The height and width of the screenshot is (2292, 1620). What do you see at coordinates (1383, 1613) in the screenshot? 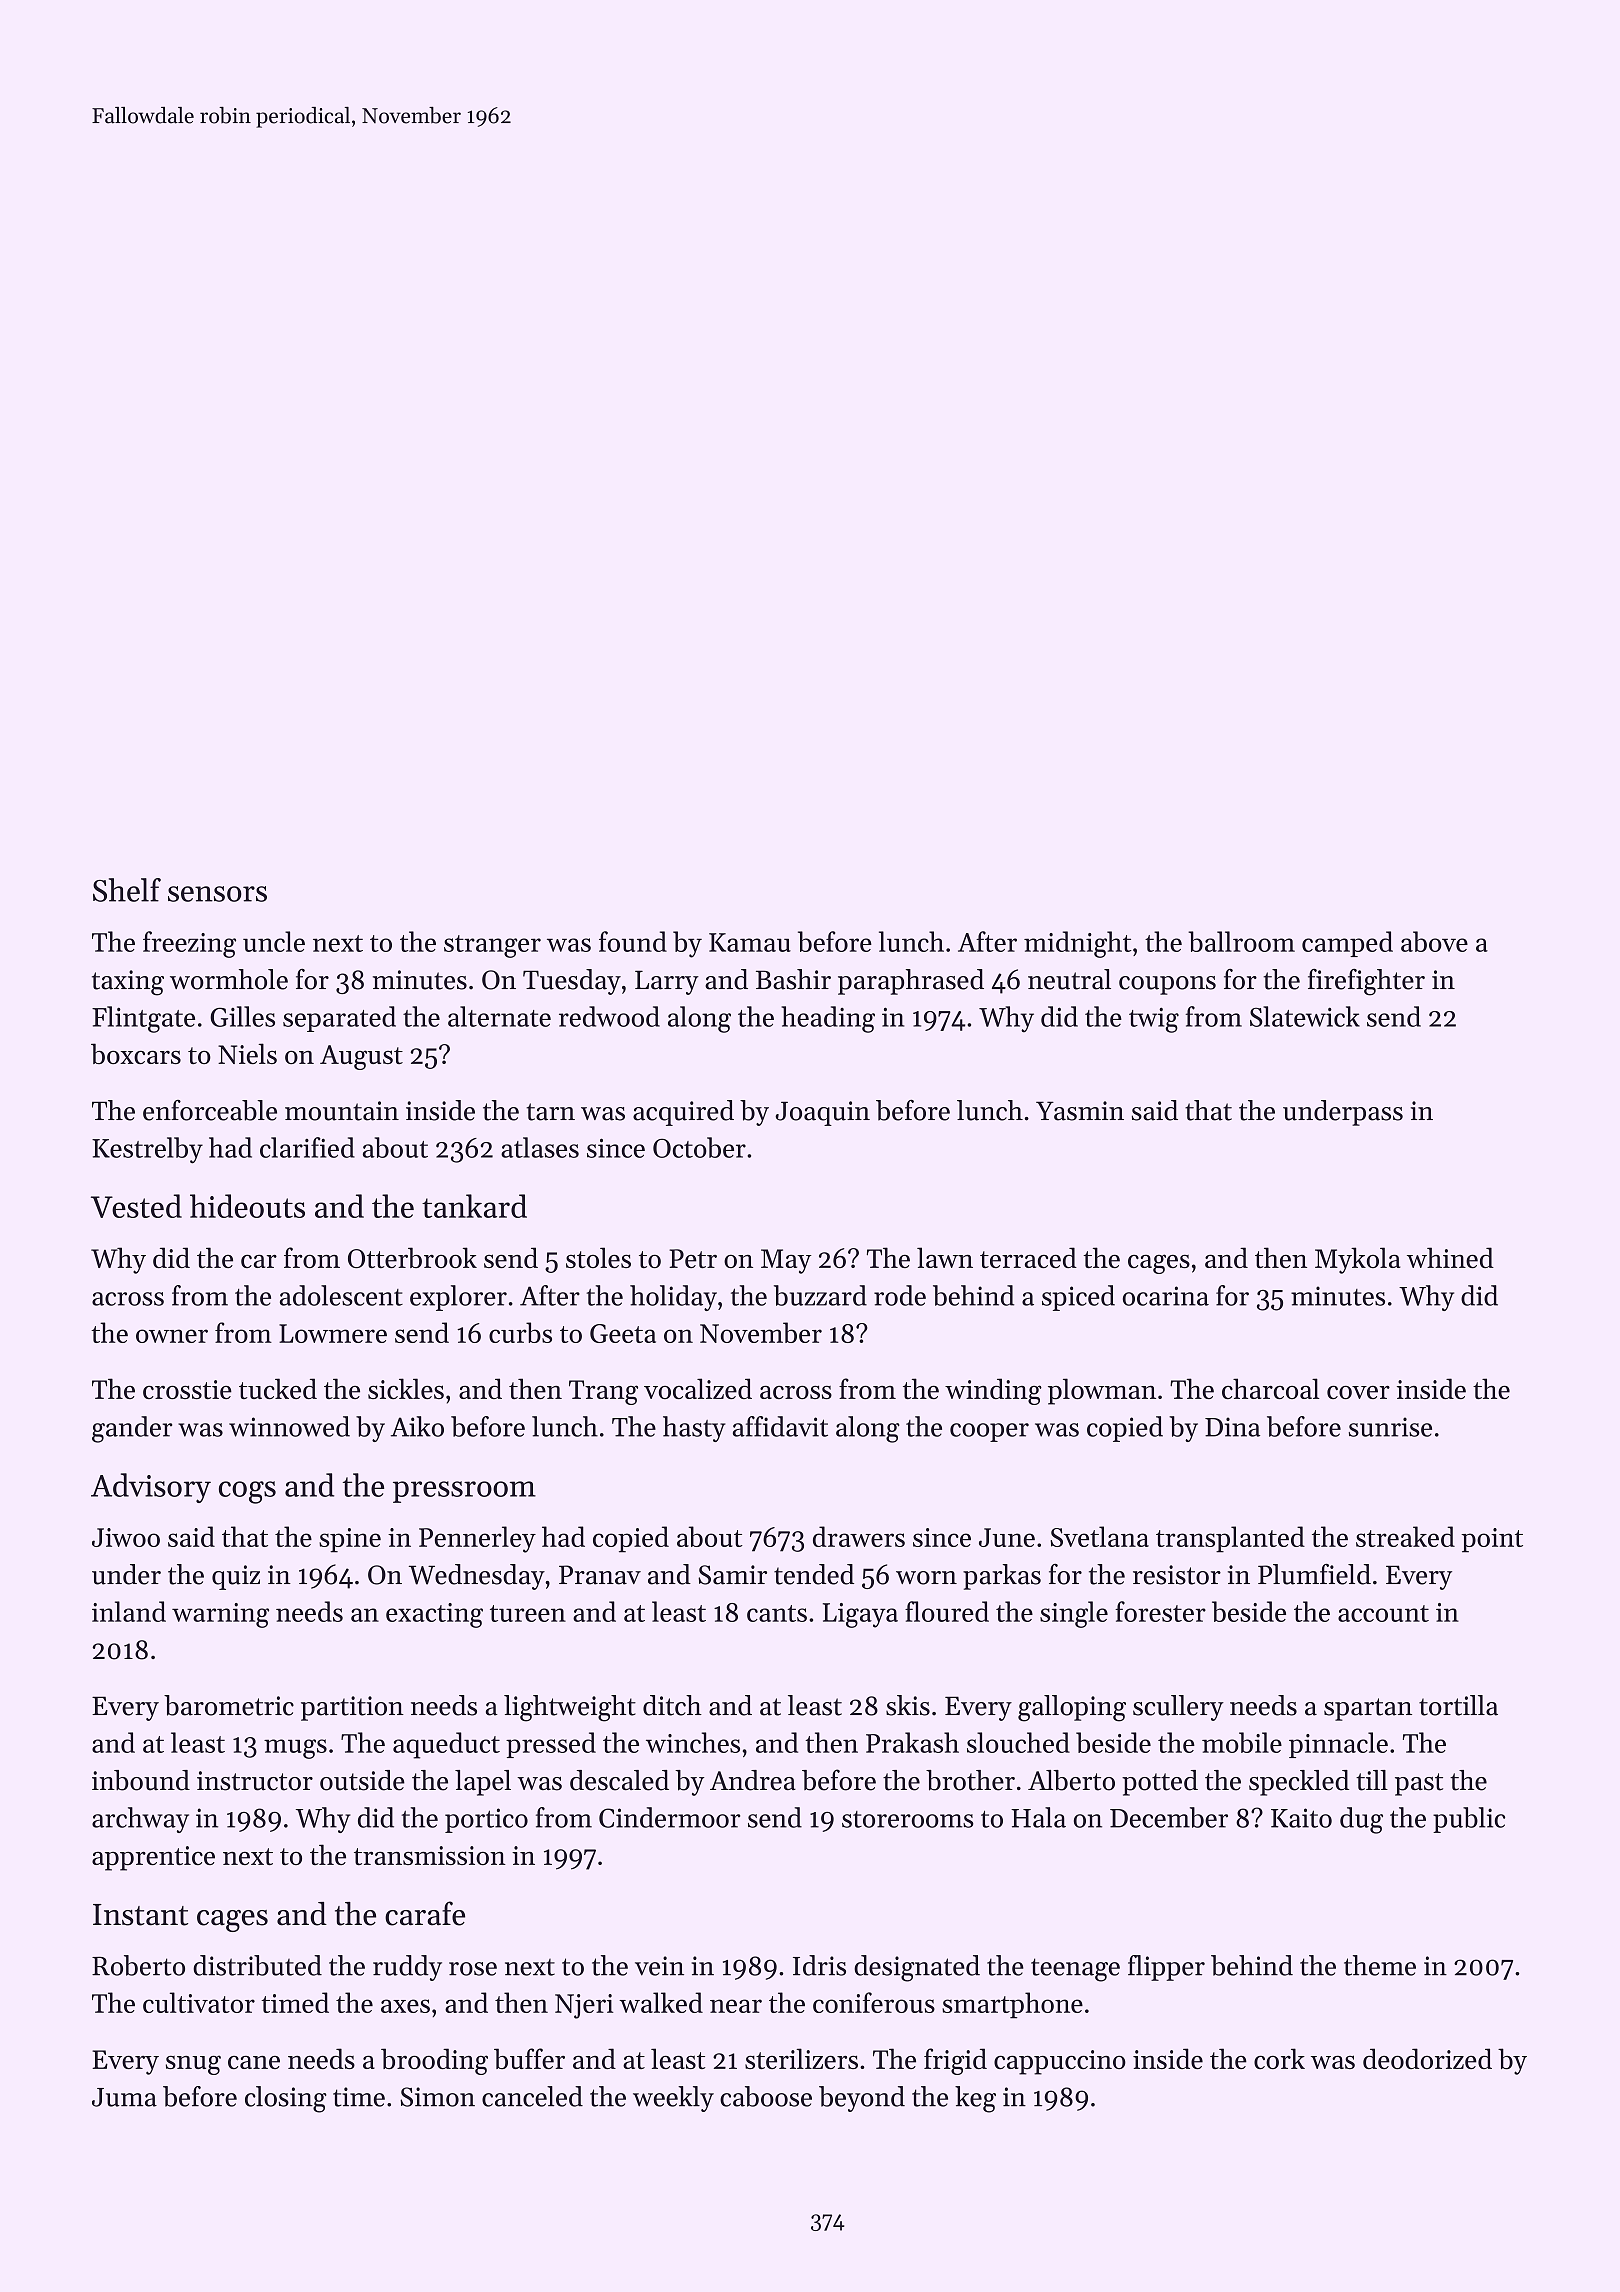
I see `account` at bounding box center [1383, 1613].
